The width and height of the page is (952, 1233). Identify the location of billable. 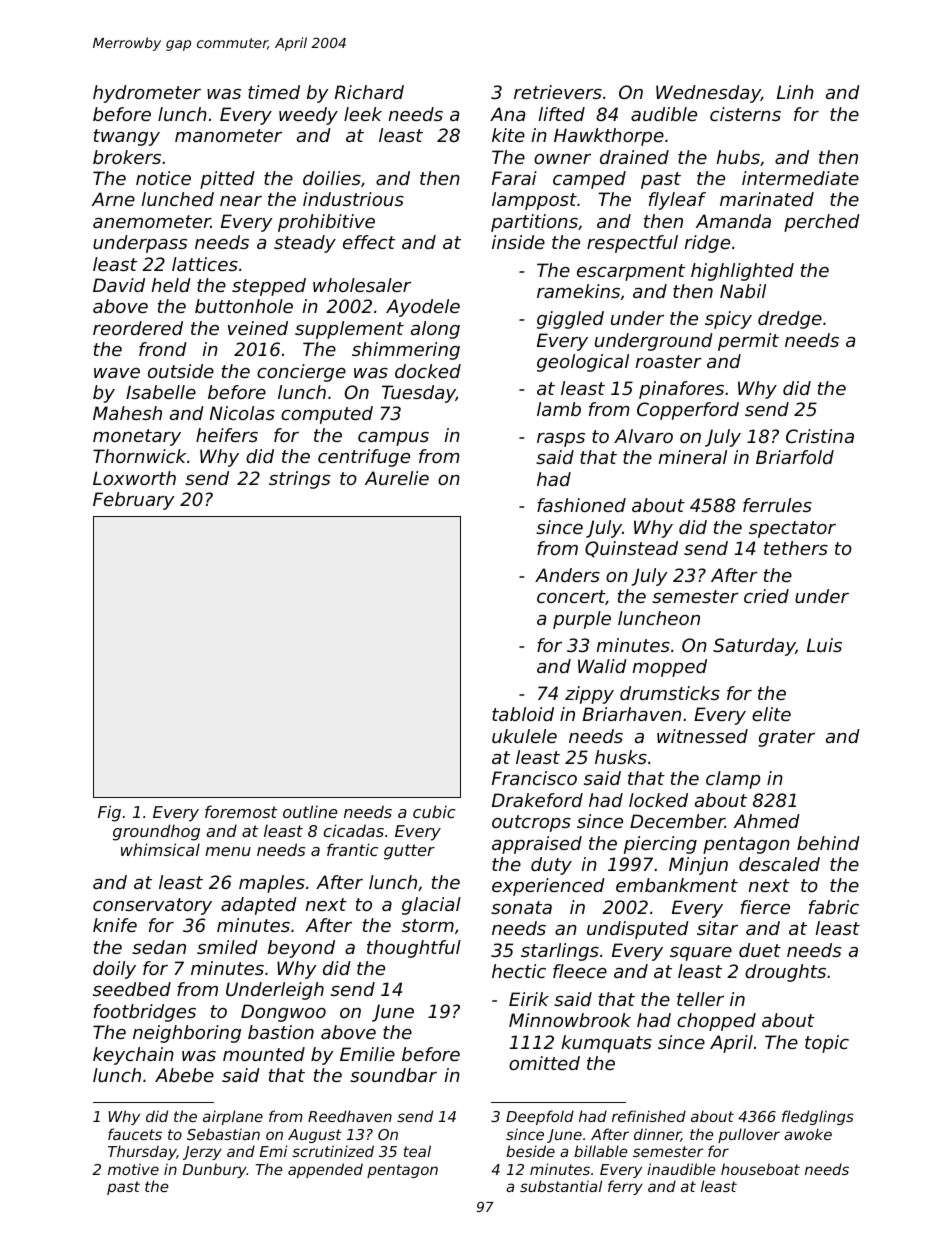
(601, 1151).
